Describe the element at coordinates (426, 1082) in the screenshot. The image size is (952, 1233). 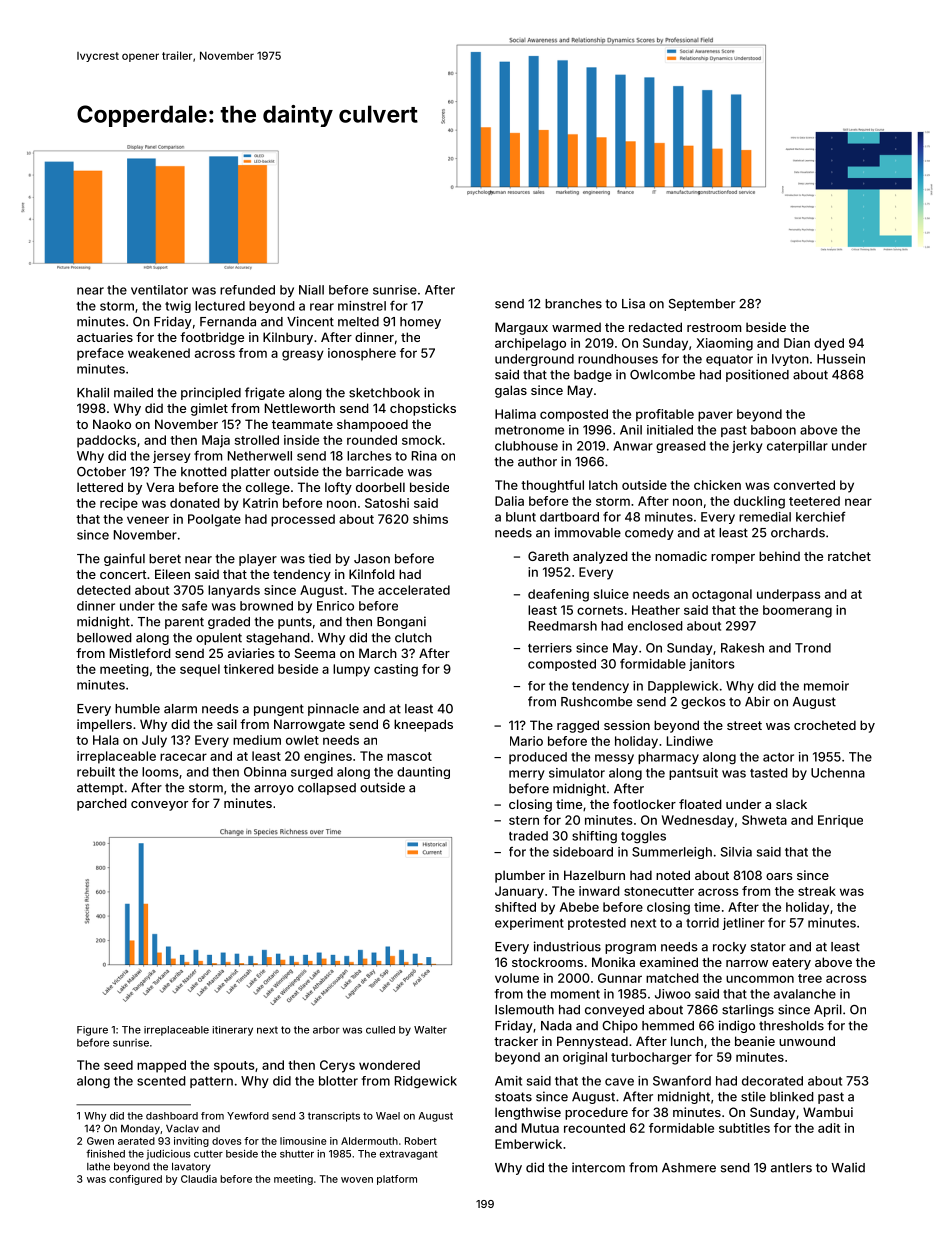
I see `Ridgewick` at that location.
